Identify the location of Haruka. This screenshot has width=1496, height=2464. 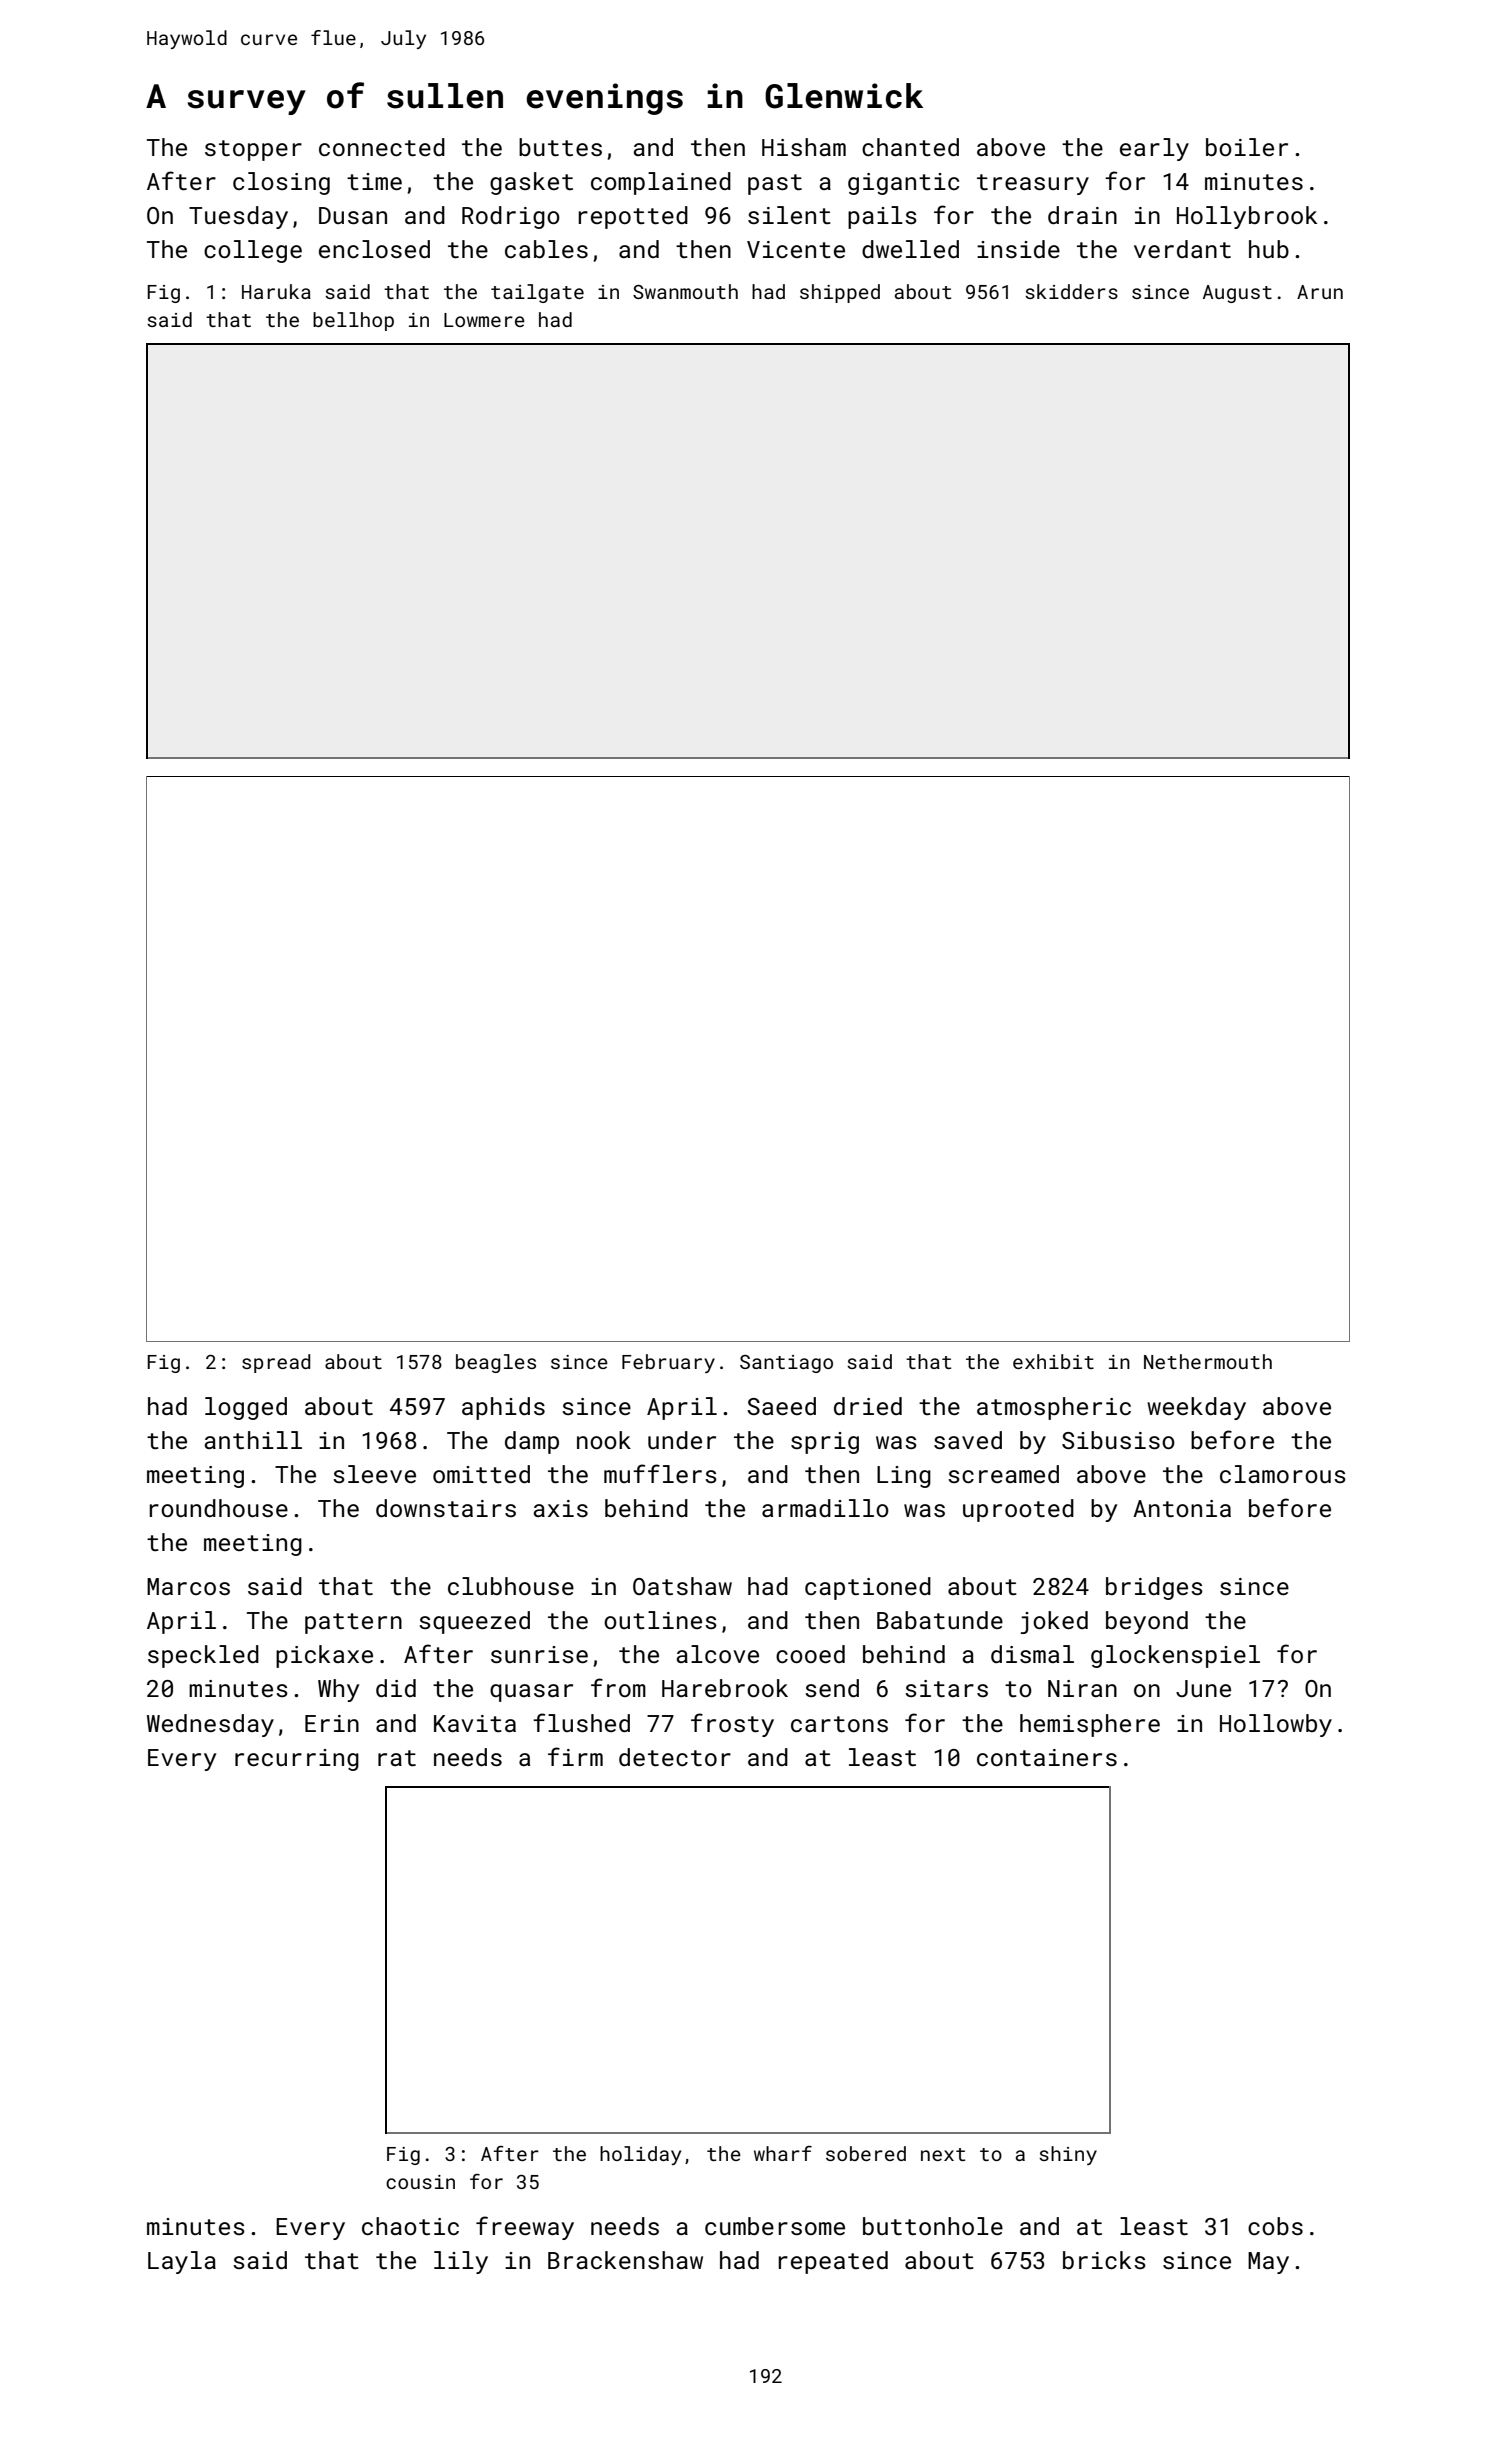
(276, 291).
